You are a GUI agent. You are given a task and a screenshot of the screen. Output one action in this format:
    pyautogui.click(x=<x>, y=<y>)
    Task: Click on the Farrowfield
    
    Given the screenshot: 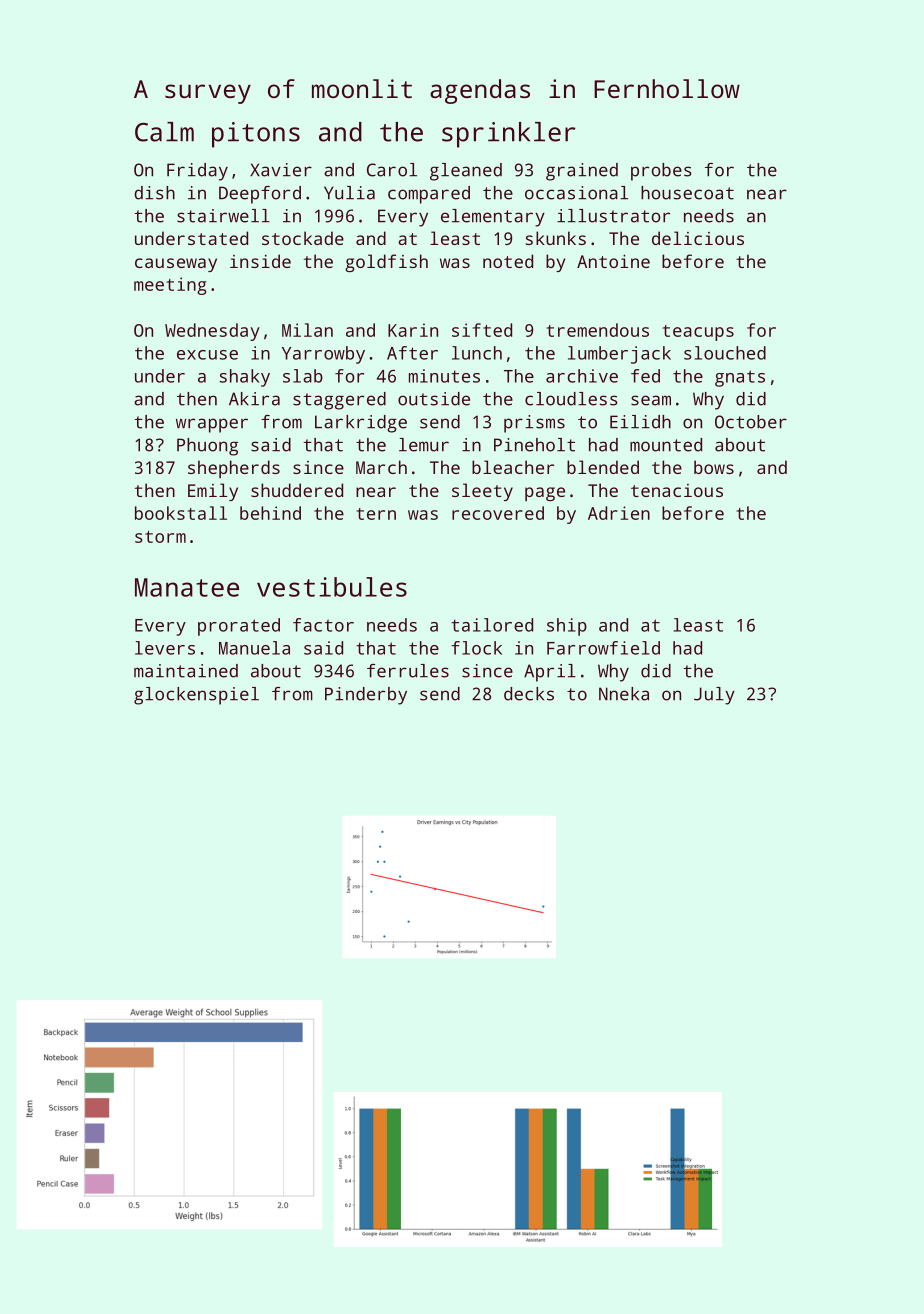 What is the action you would take?
    pyautogui.click(x=603, y=648)
